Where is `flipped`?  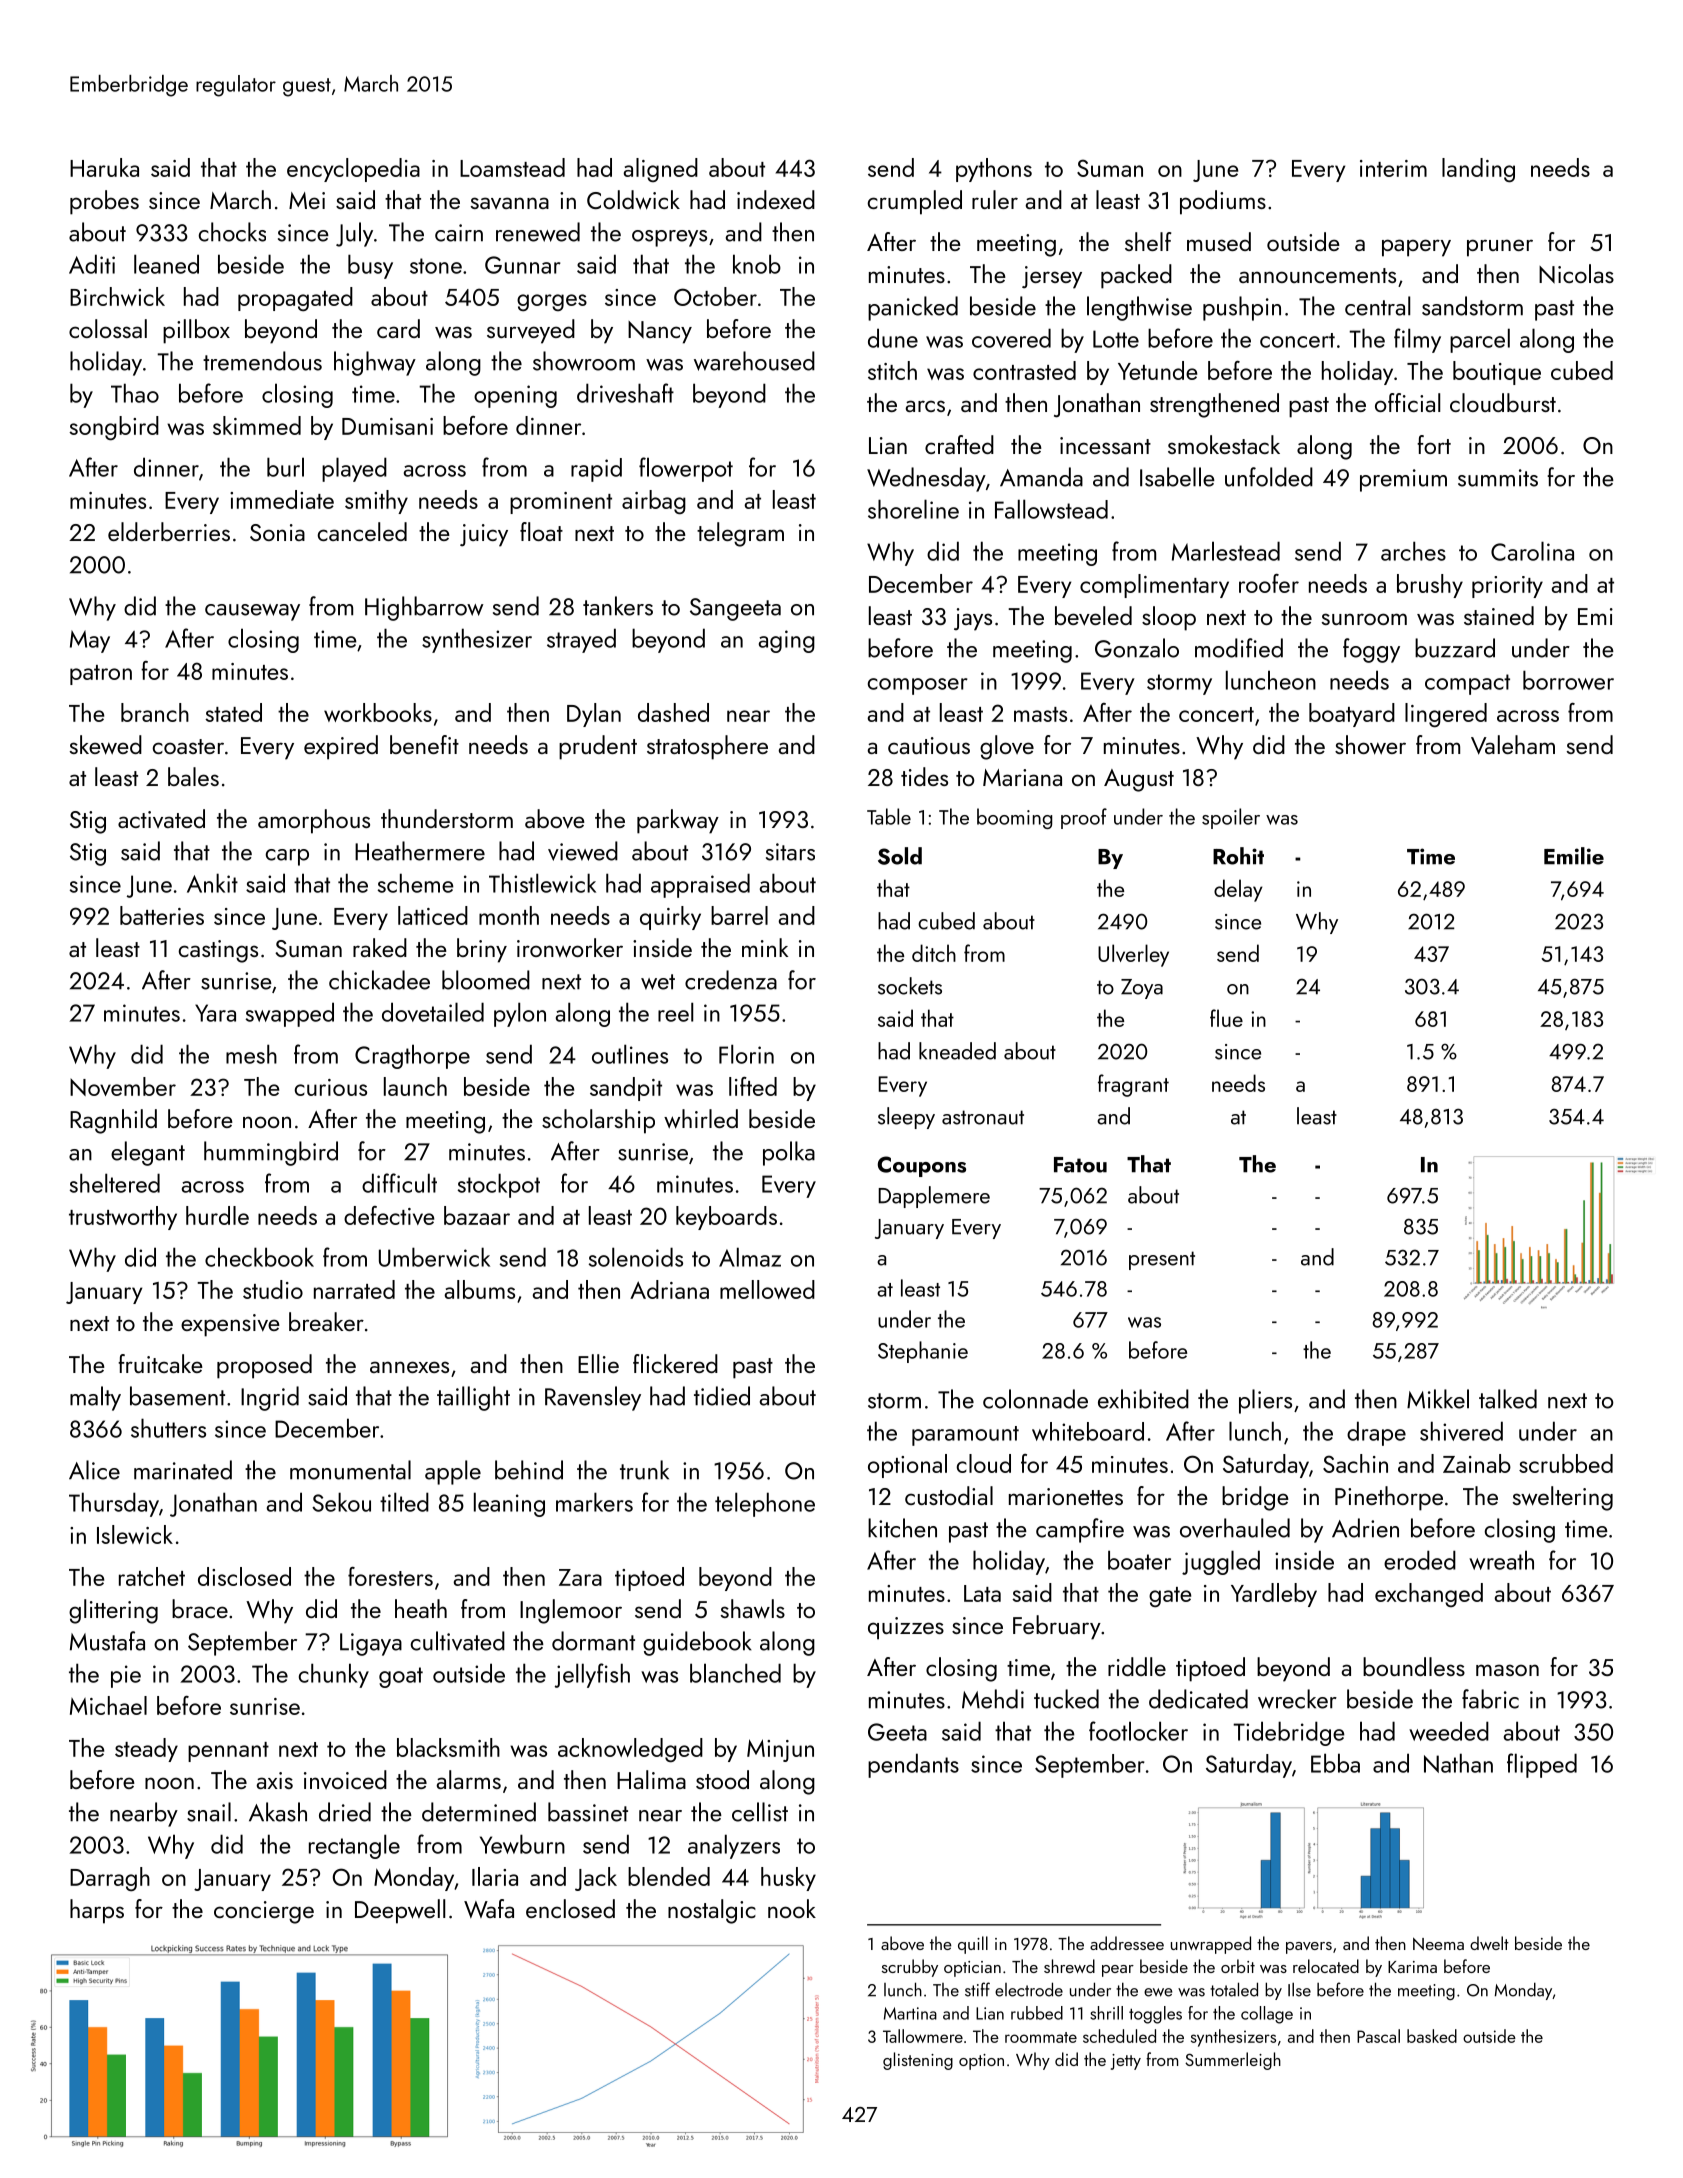
flipped is located at coordinates (1542, 1765).
